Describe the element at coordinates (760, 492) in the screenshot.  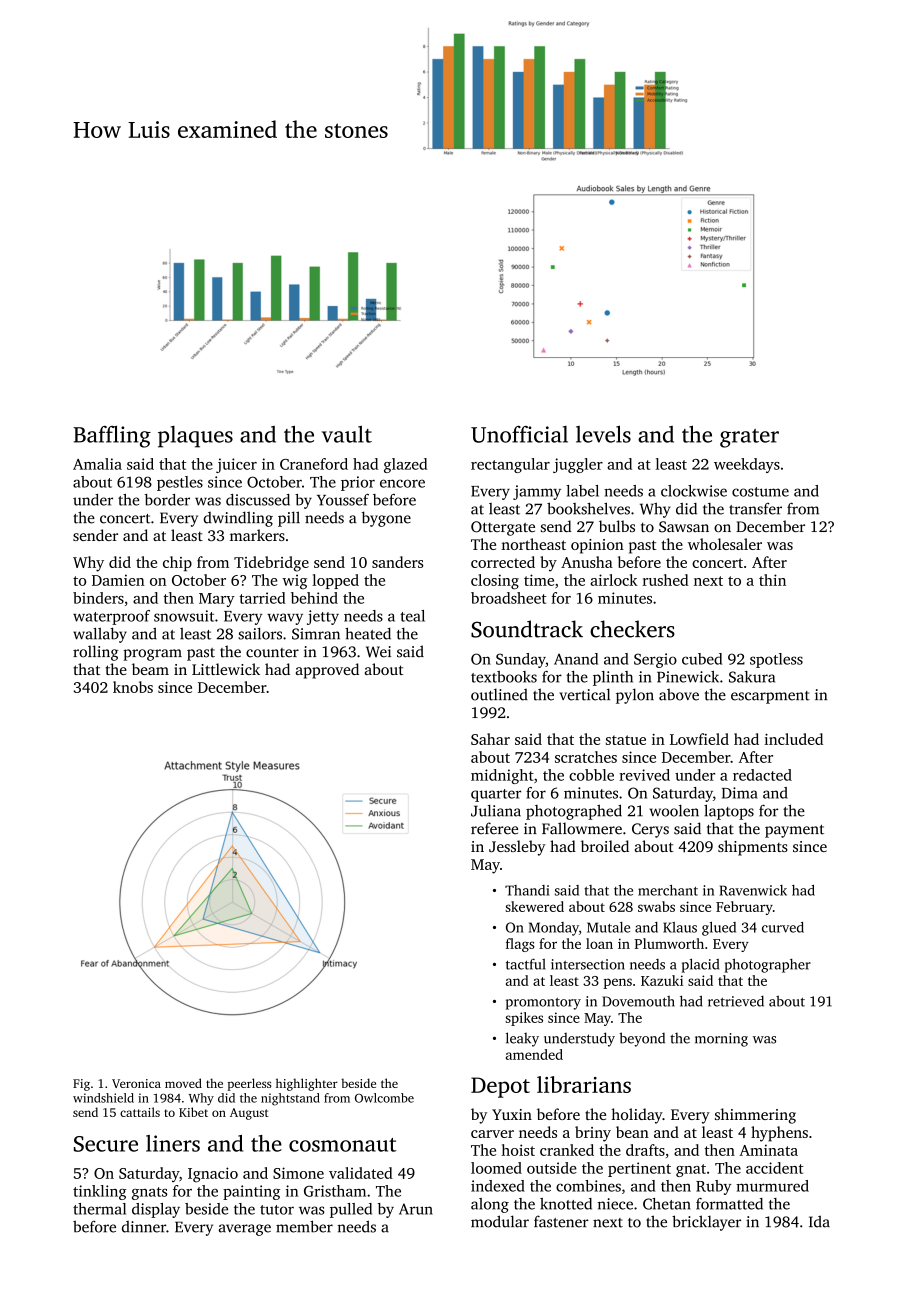
I see `costume` at that location.
